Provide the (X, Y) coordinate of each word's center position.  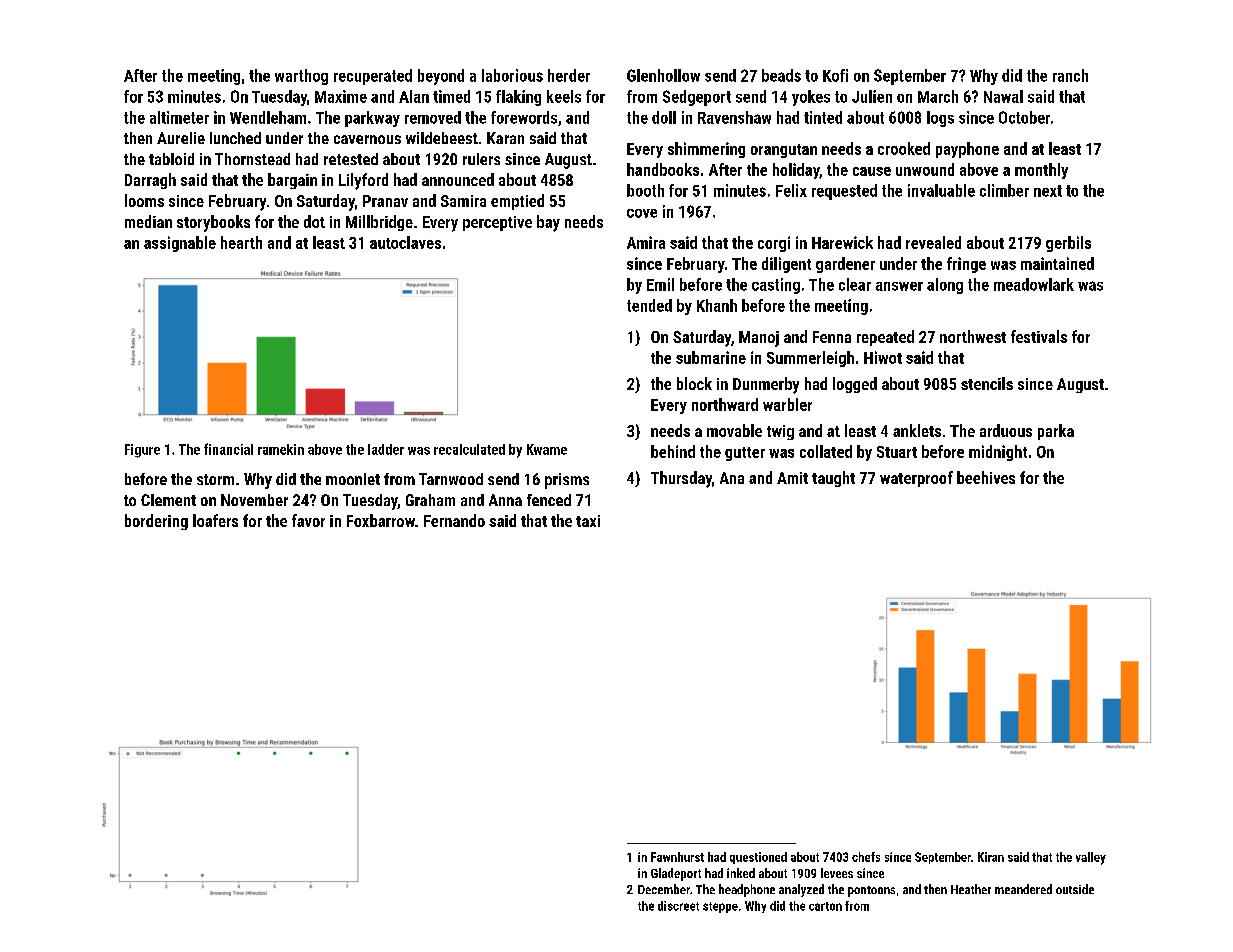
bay (548, 223)
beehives (986, 477)
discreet (678, 906)
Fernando (454, 520)
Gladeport (676, 874)
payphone (967, 150)
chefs (866, 857)
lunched (235, 138)
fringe (966, 265)
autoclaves (405, 242)
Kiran (991, 857)
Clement (168, 500)
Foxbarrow (381, 520)
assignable (180, 244)
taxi (588, 521)
